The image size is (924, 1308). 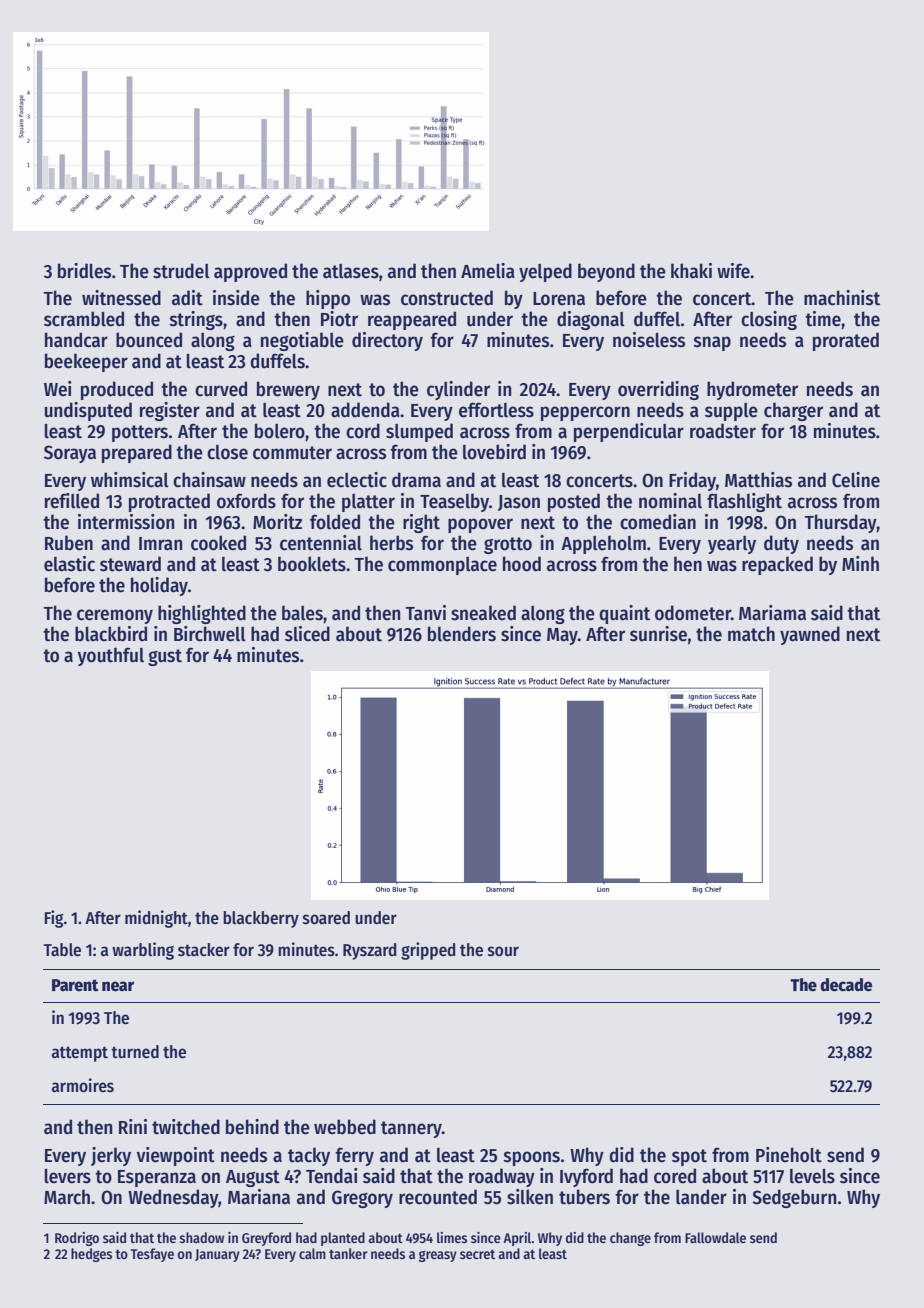 What do you see at coordinates (75, 985) in the screenshot?
I see `Parent` at bounding box center [75, 985].
